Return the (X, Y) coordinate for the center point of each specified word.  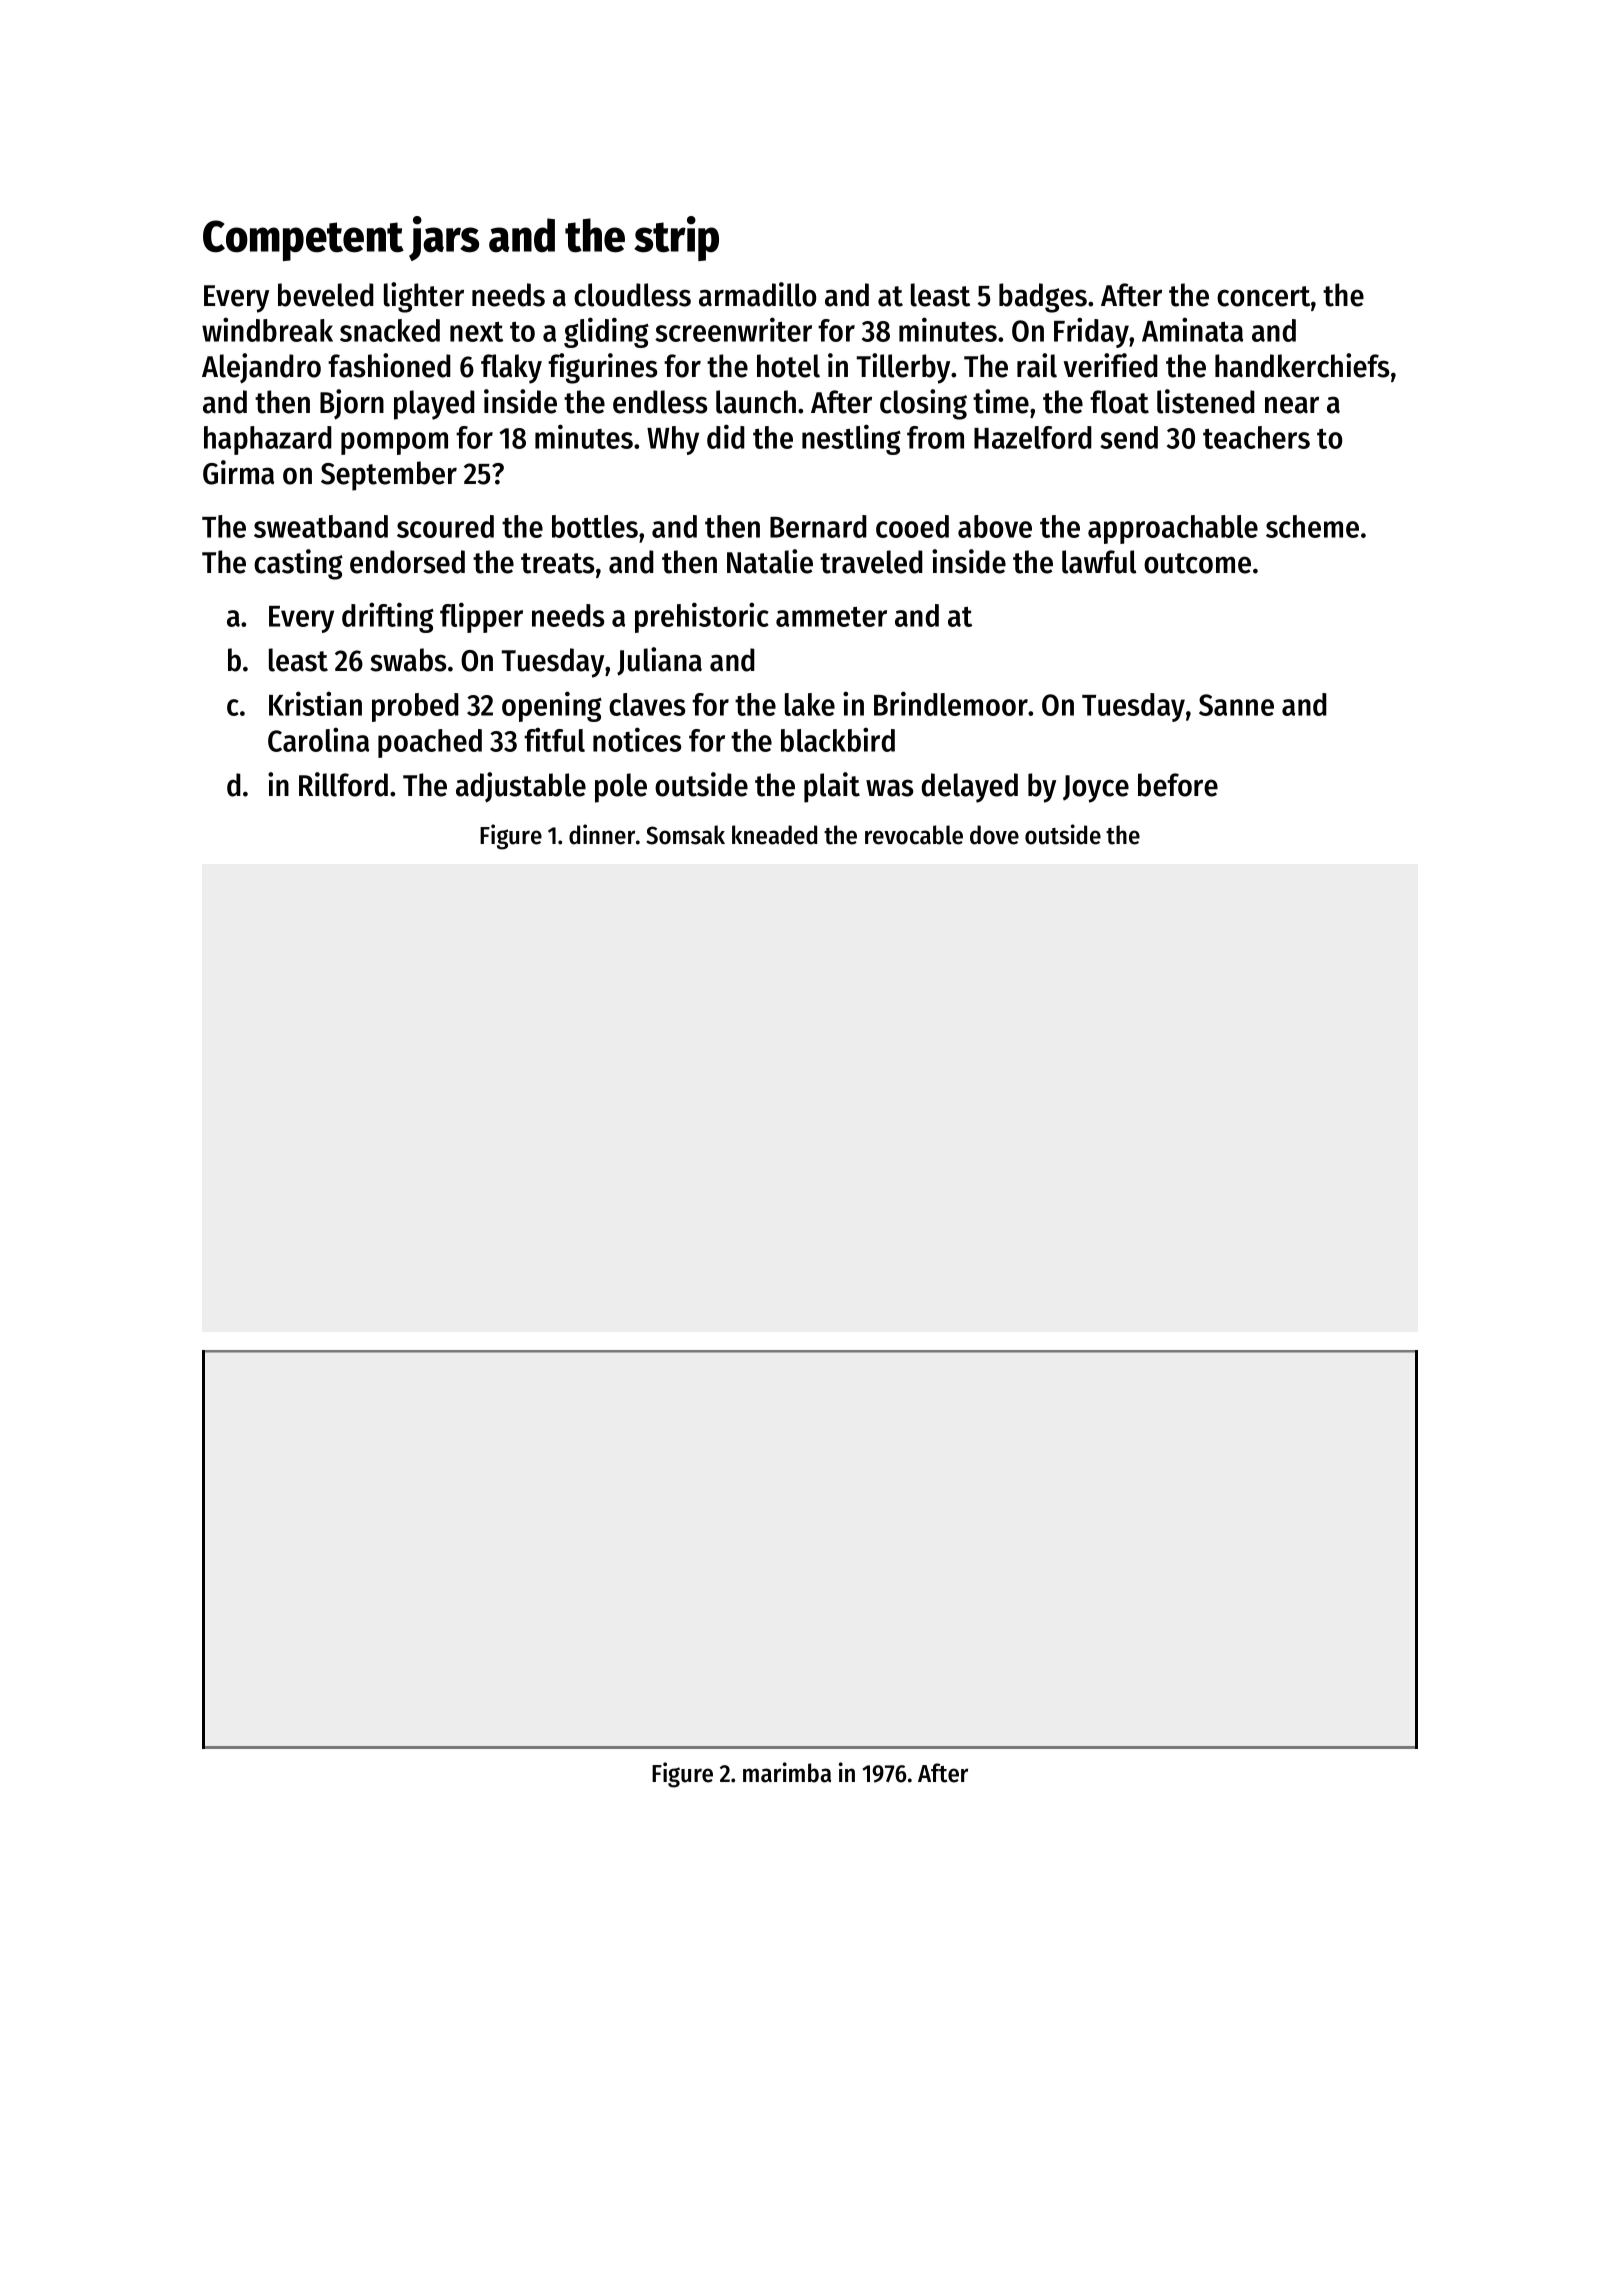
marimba (787, 1772)
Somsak (685, 835)
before (1178, 785)
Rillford (343, 784)
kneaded (774, 835)
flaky (511, 369)
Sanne (1236, 705)
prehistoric (702, 617)
